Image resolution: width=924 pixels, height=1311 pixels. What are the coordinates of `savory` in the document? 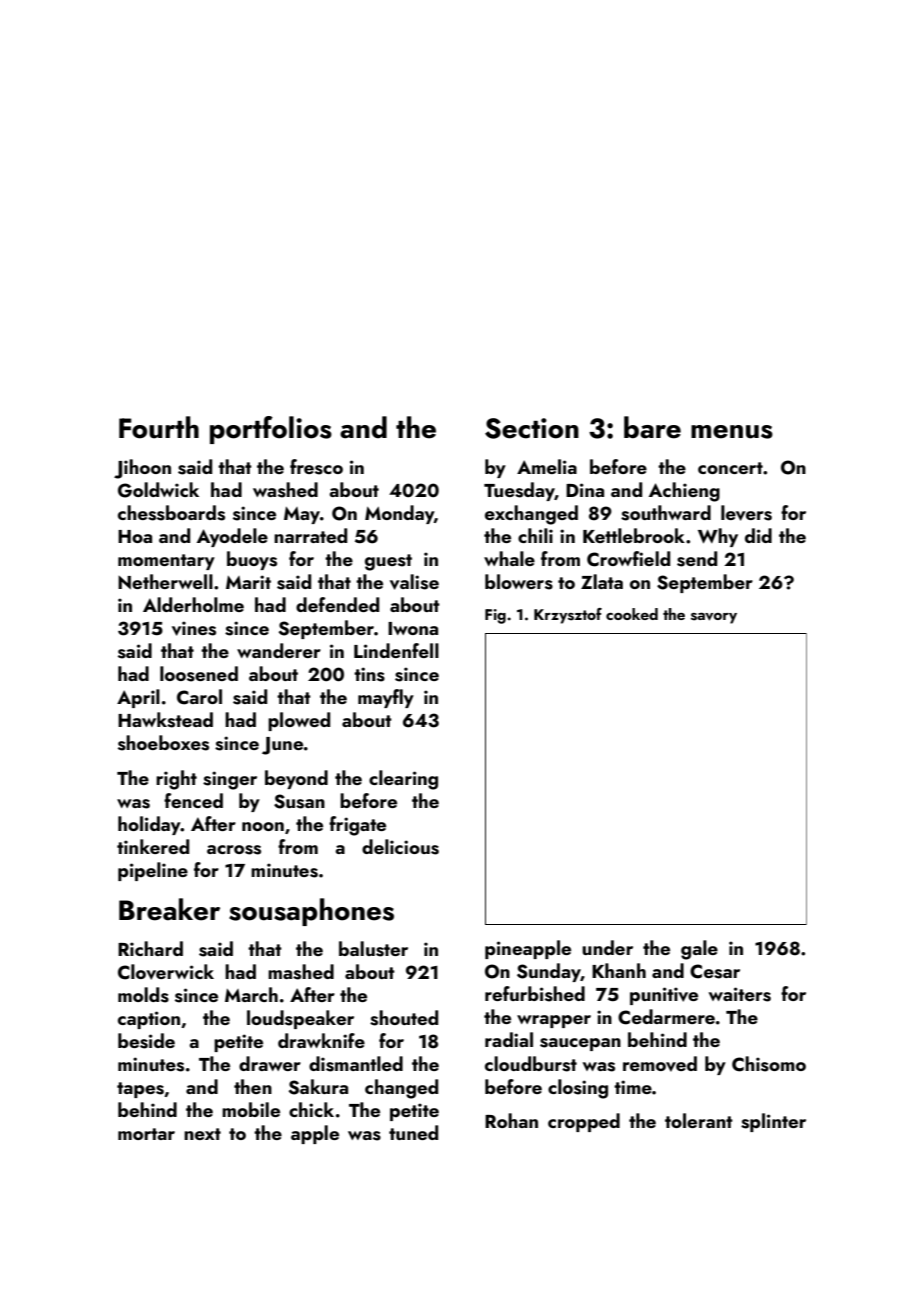 It's located at (714, 618).
